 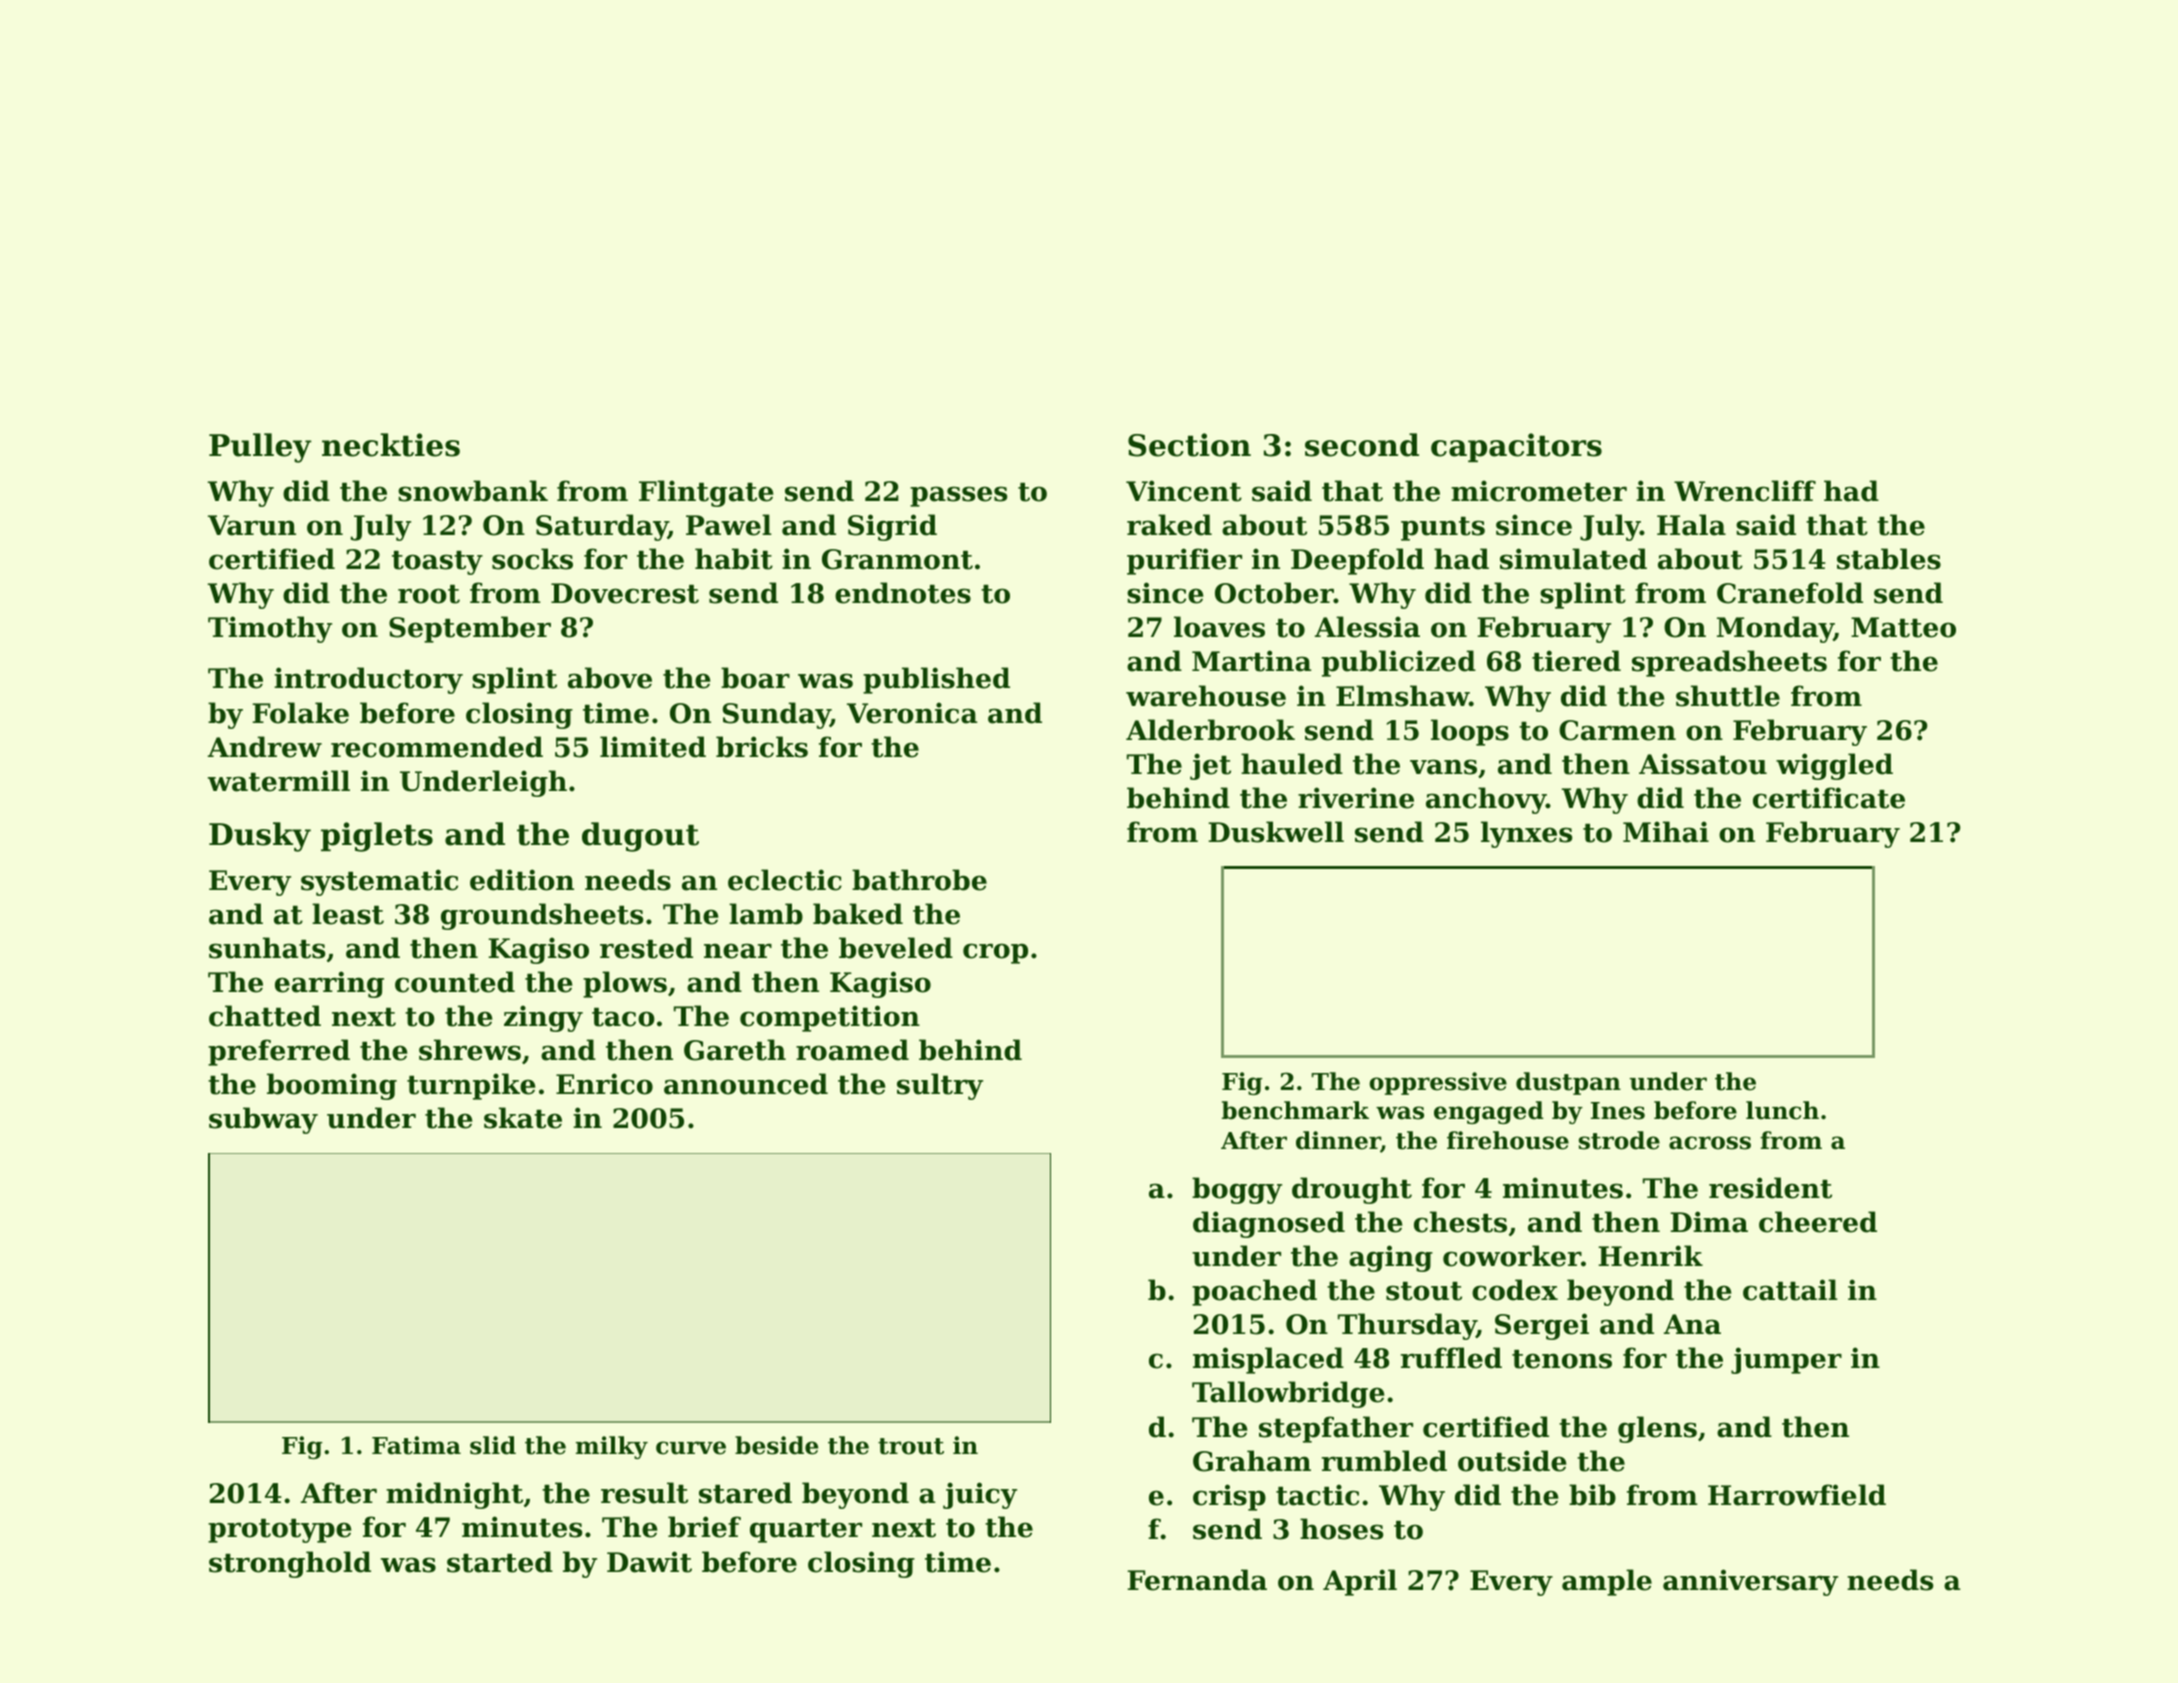 I want to click on turnpike, so click(x=471, y=1086).
